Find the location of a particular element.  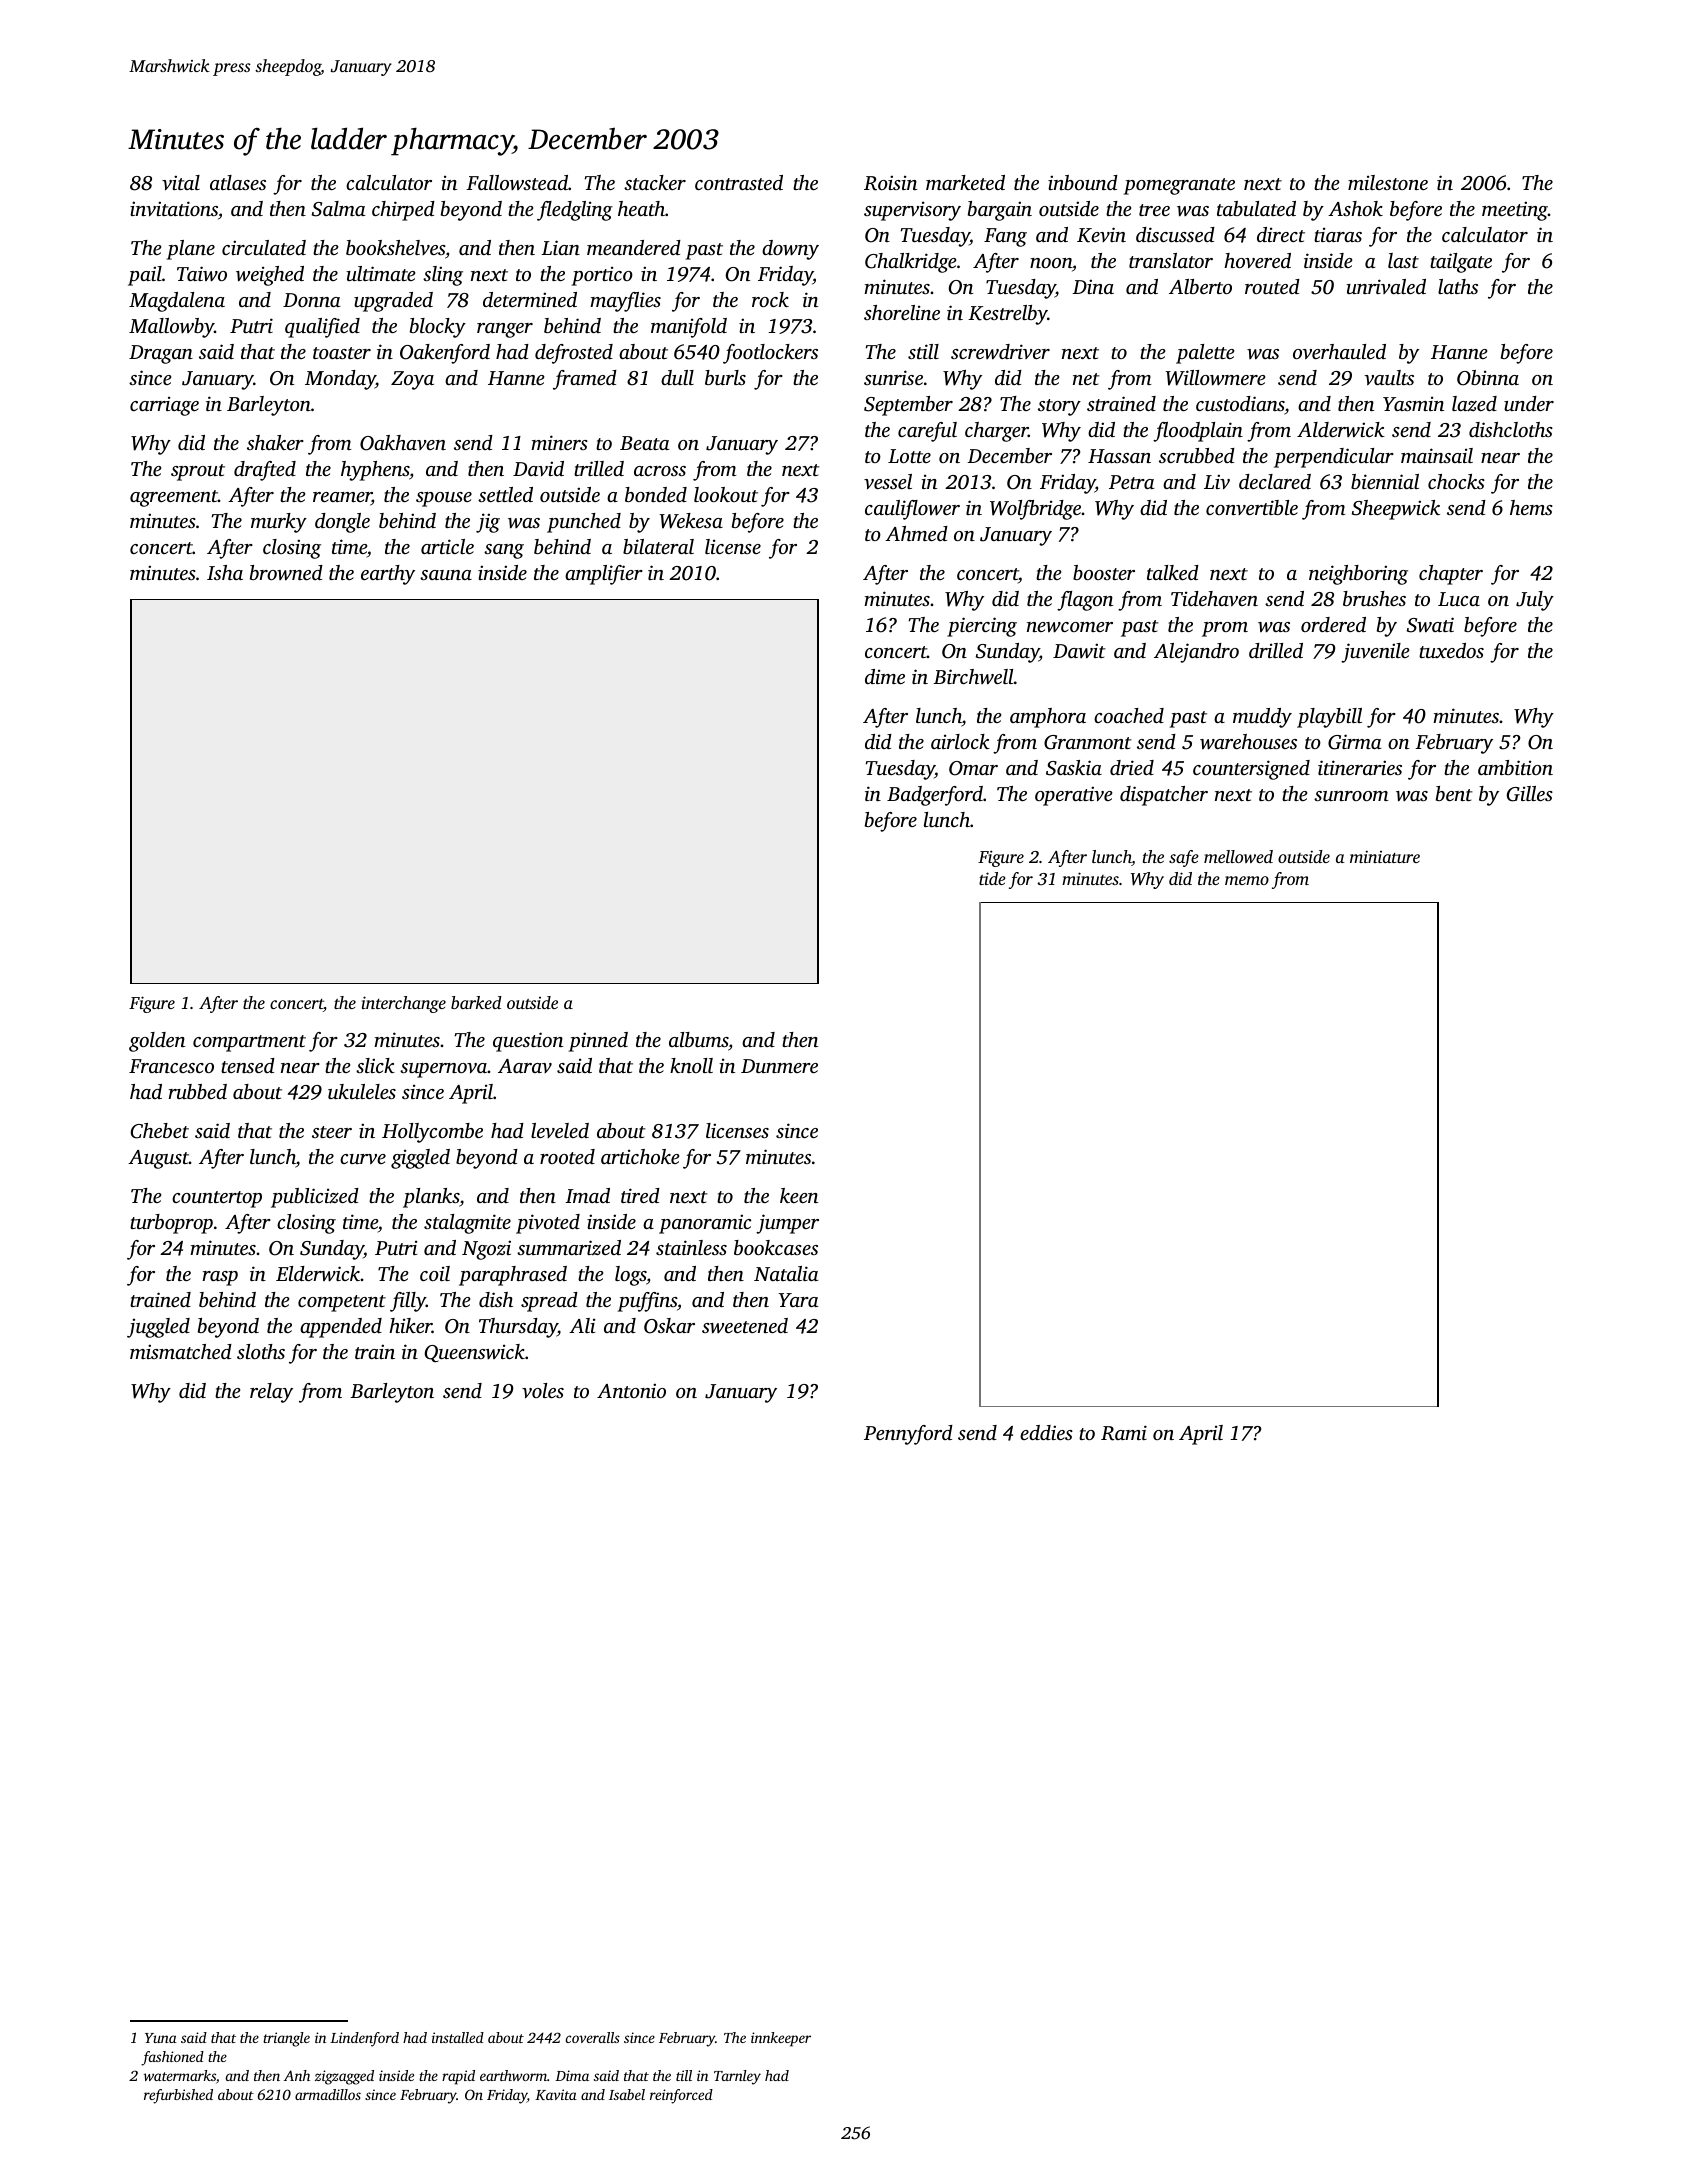

miniature is located at coordinates (1385, 856).
